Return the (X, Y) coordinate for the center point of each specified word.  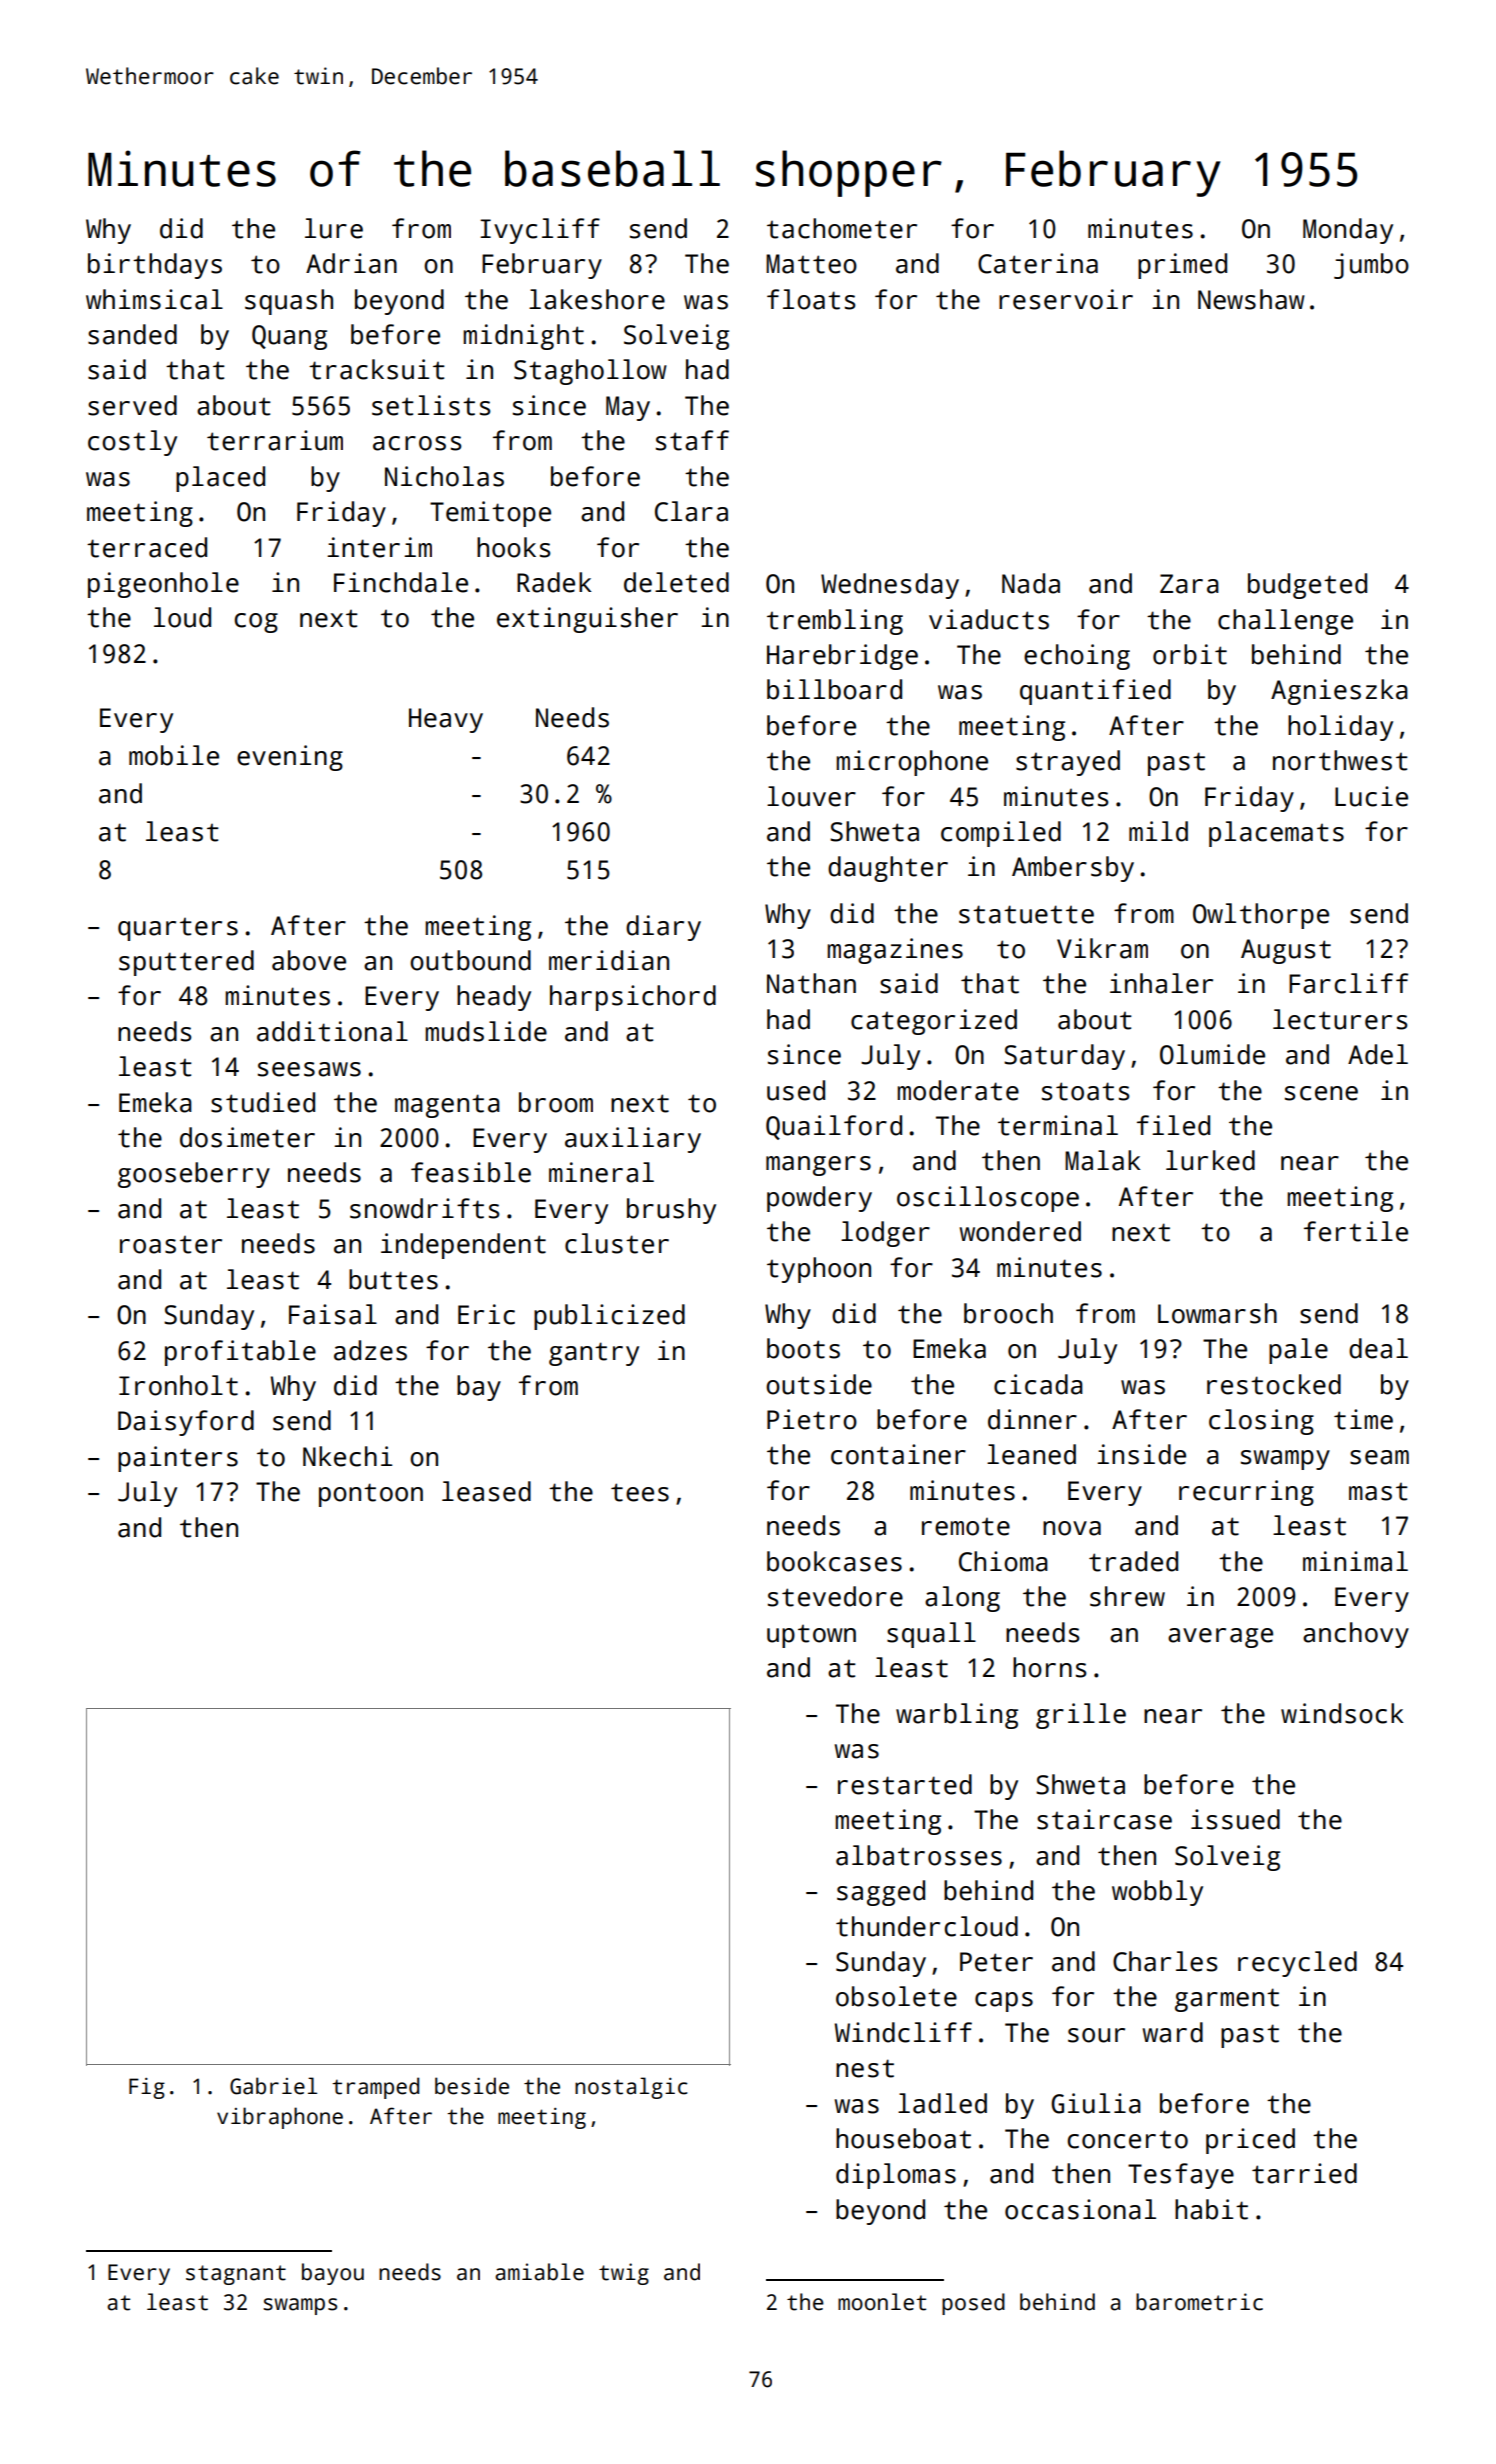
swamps (300, 2306)
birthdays (155, 266)
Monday (1348, 231)
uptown (811, 1636)
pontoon (371, 1495)
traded (1133, 1561)
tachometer (842, 228)
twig (624, 2274)
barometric (1199, 2302)
